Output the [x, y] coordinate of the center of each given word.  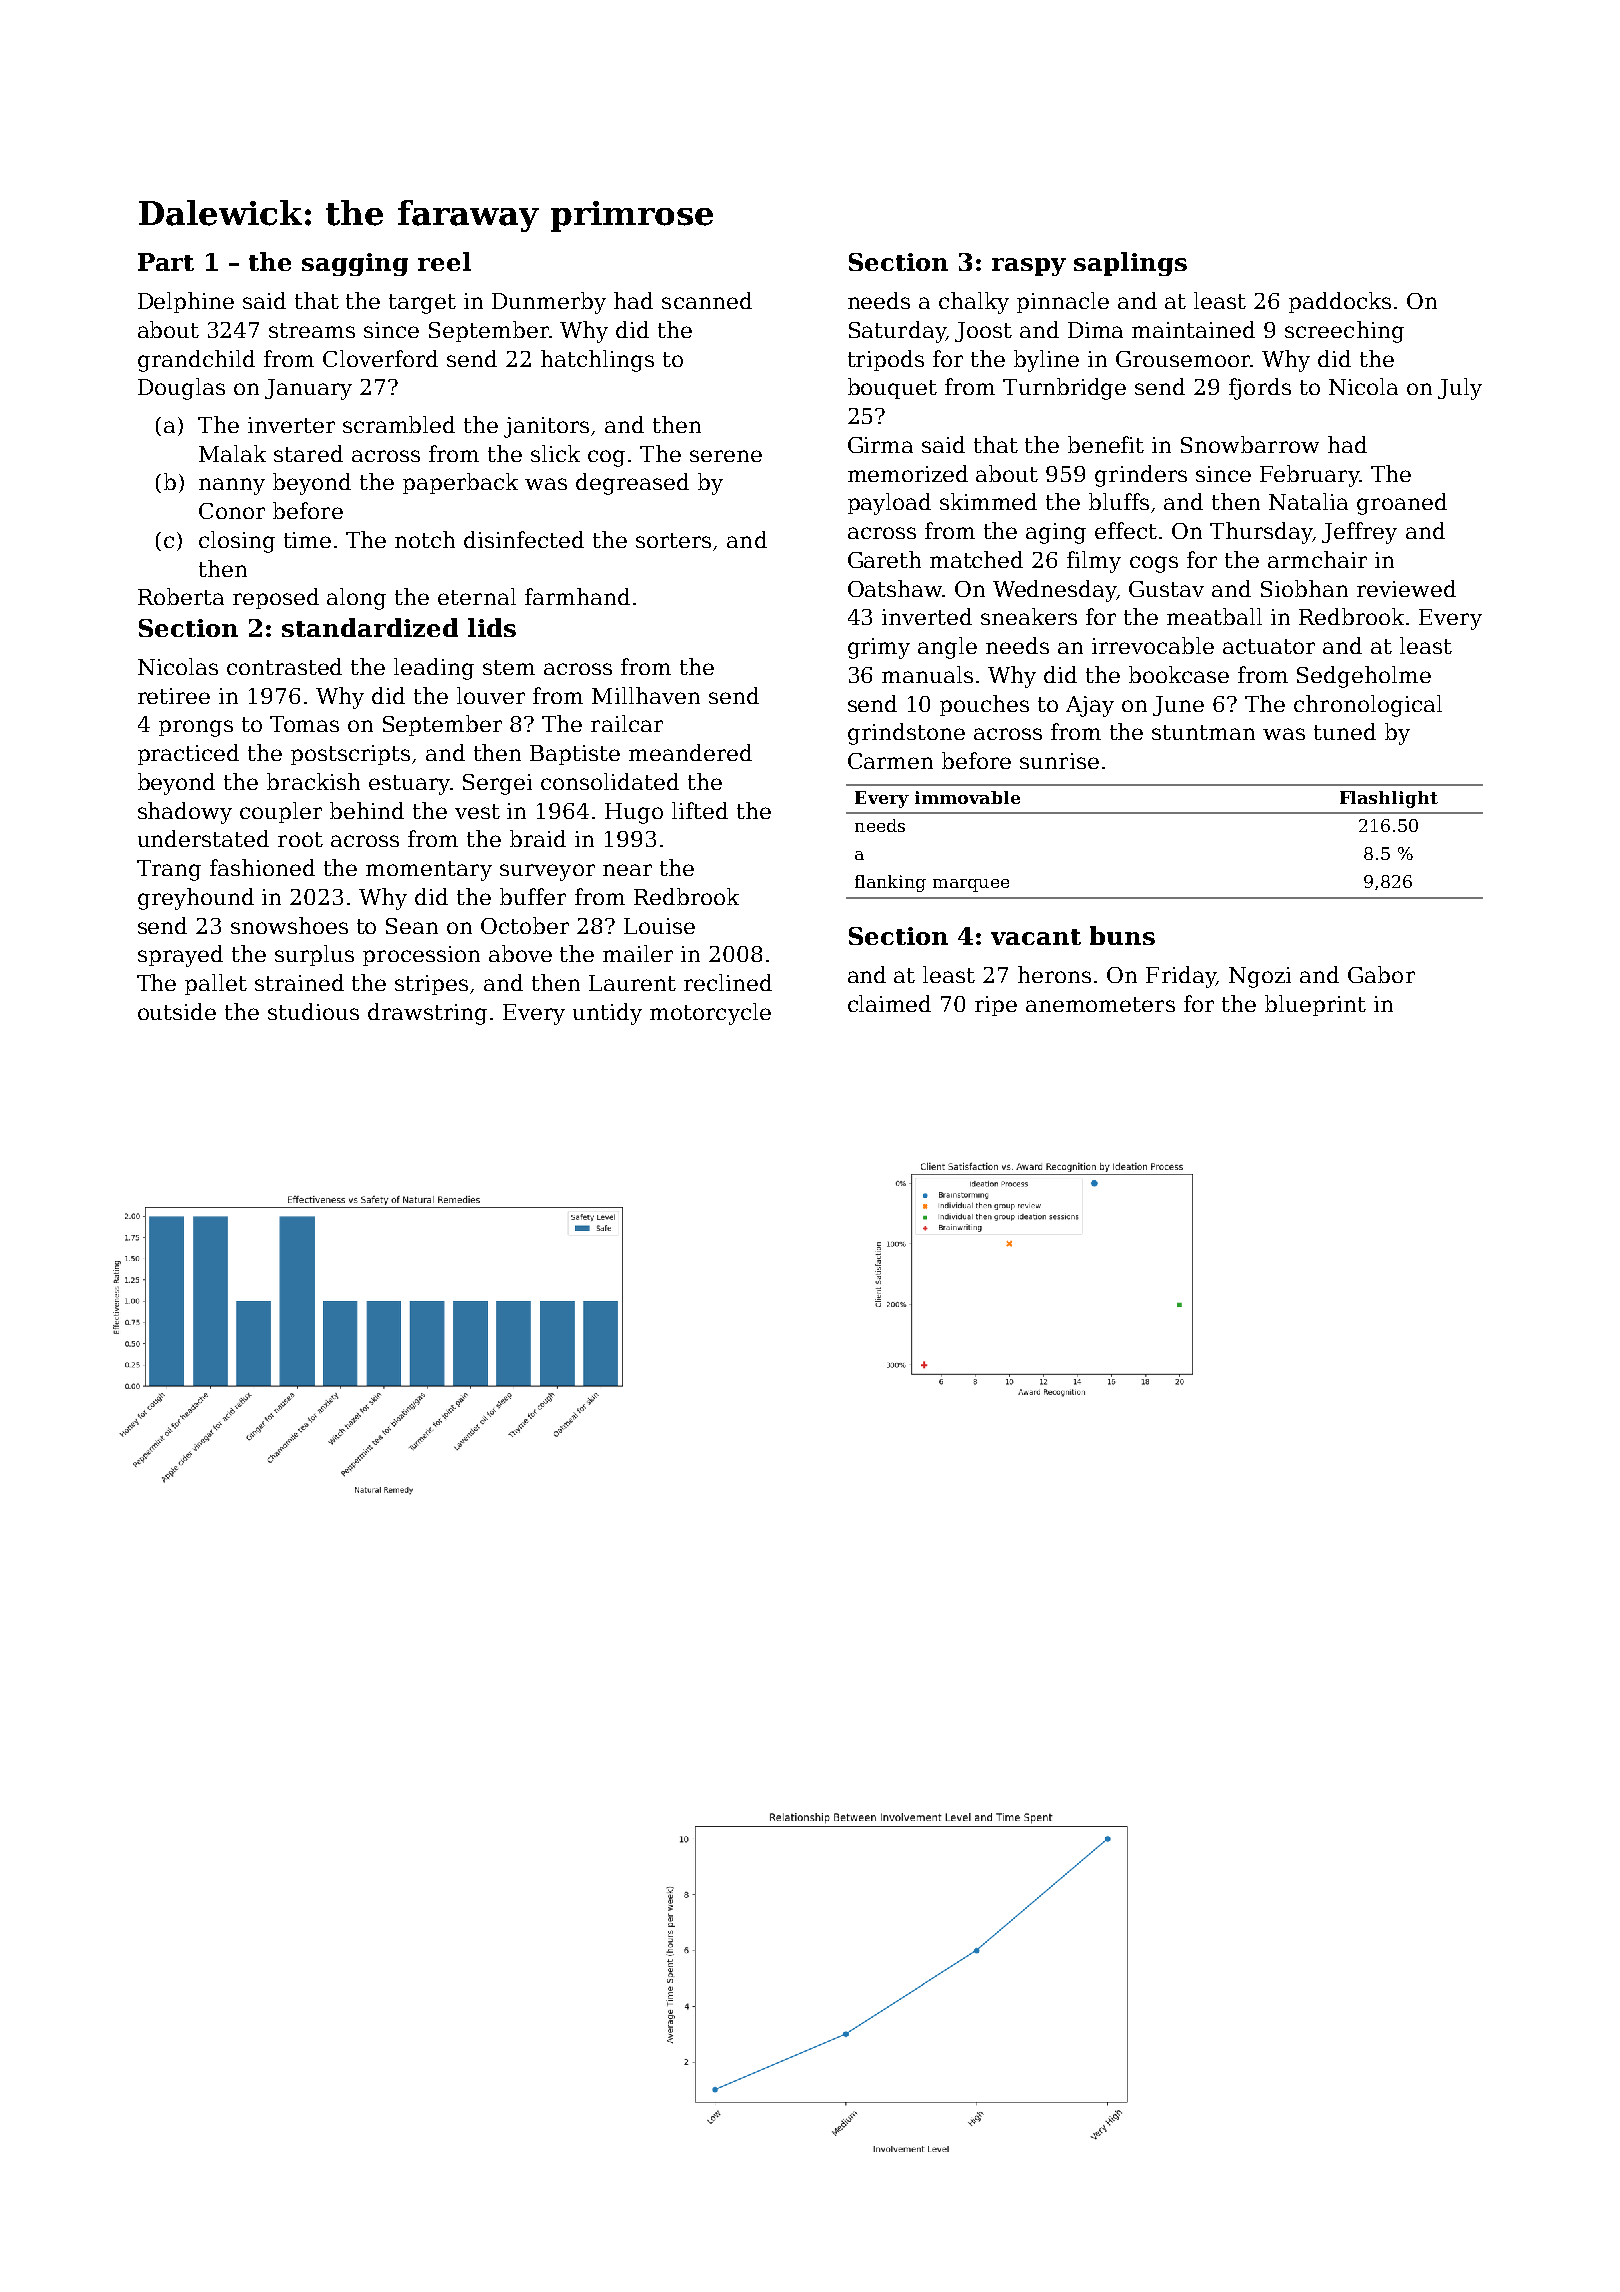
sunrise [1059, 761]
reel [444, 261]
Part [166, 262]
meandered [690, 752]
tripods [886, 360]
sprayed [180, 956]
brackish [313, 781]
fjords [1260, 389]
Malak [232, 453]
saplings [1130, 264]
